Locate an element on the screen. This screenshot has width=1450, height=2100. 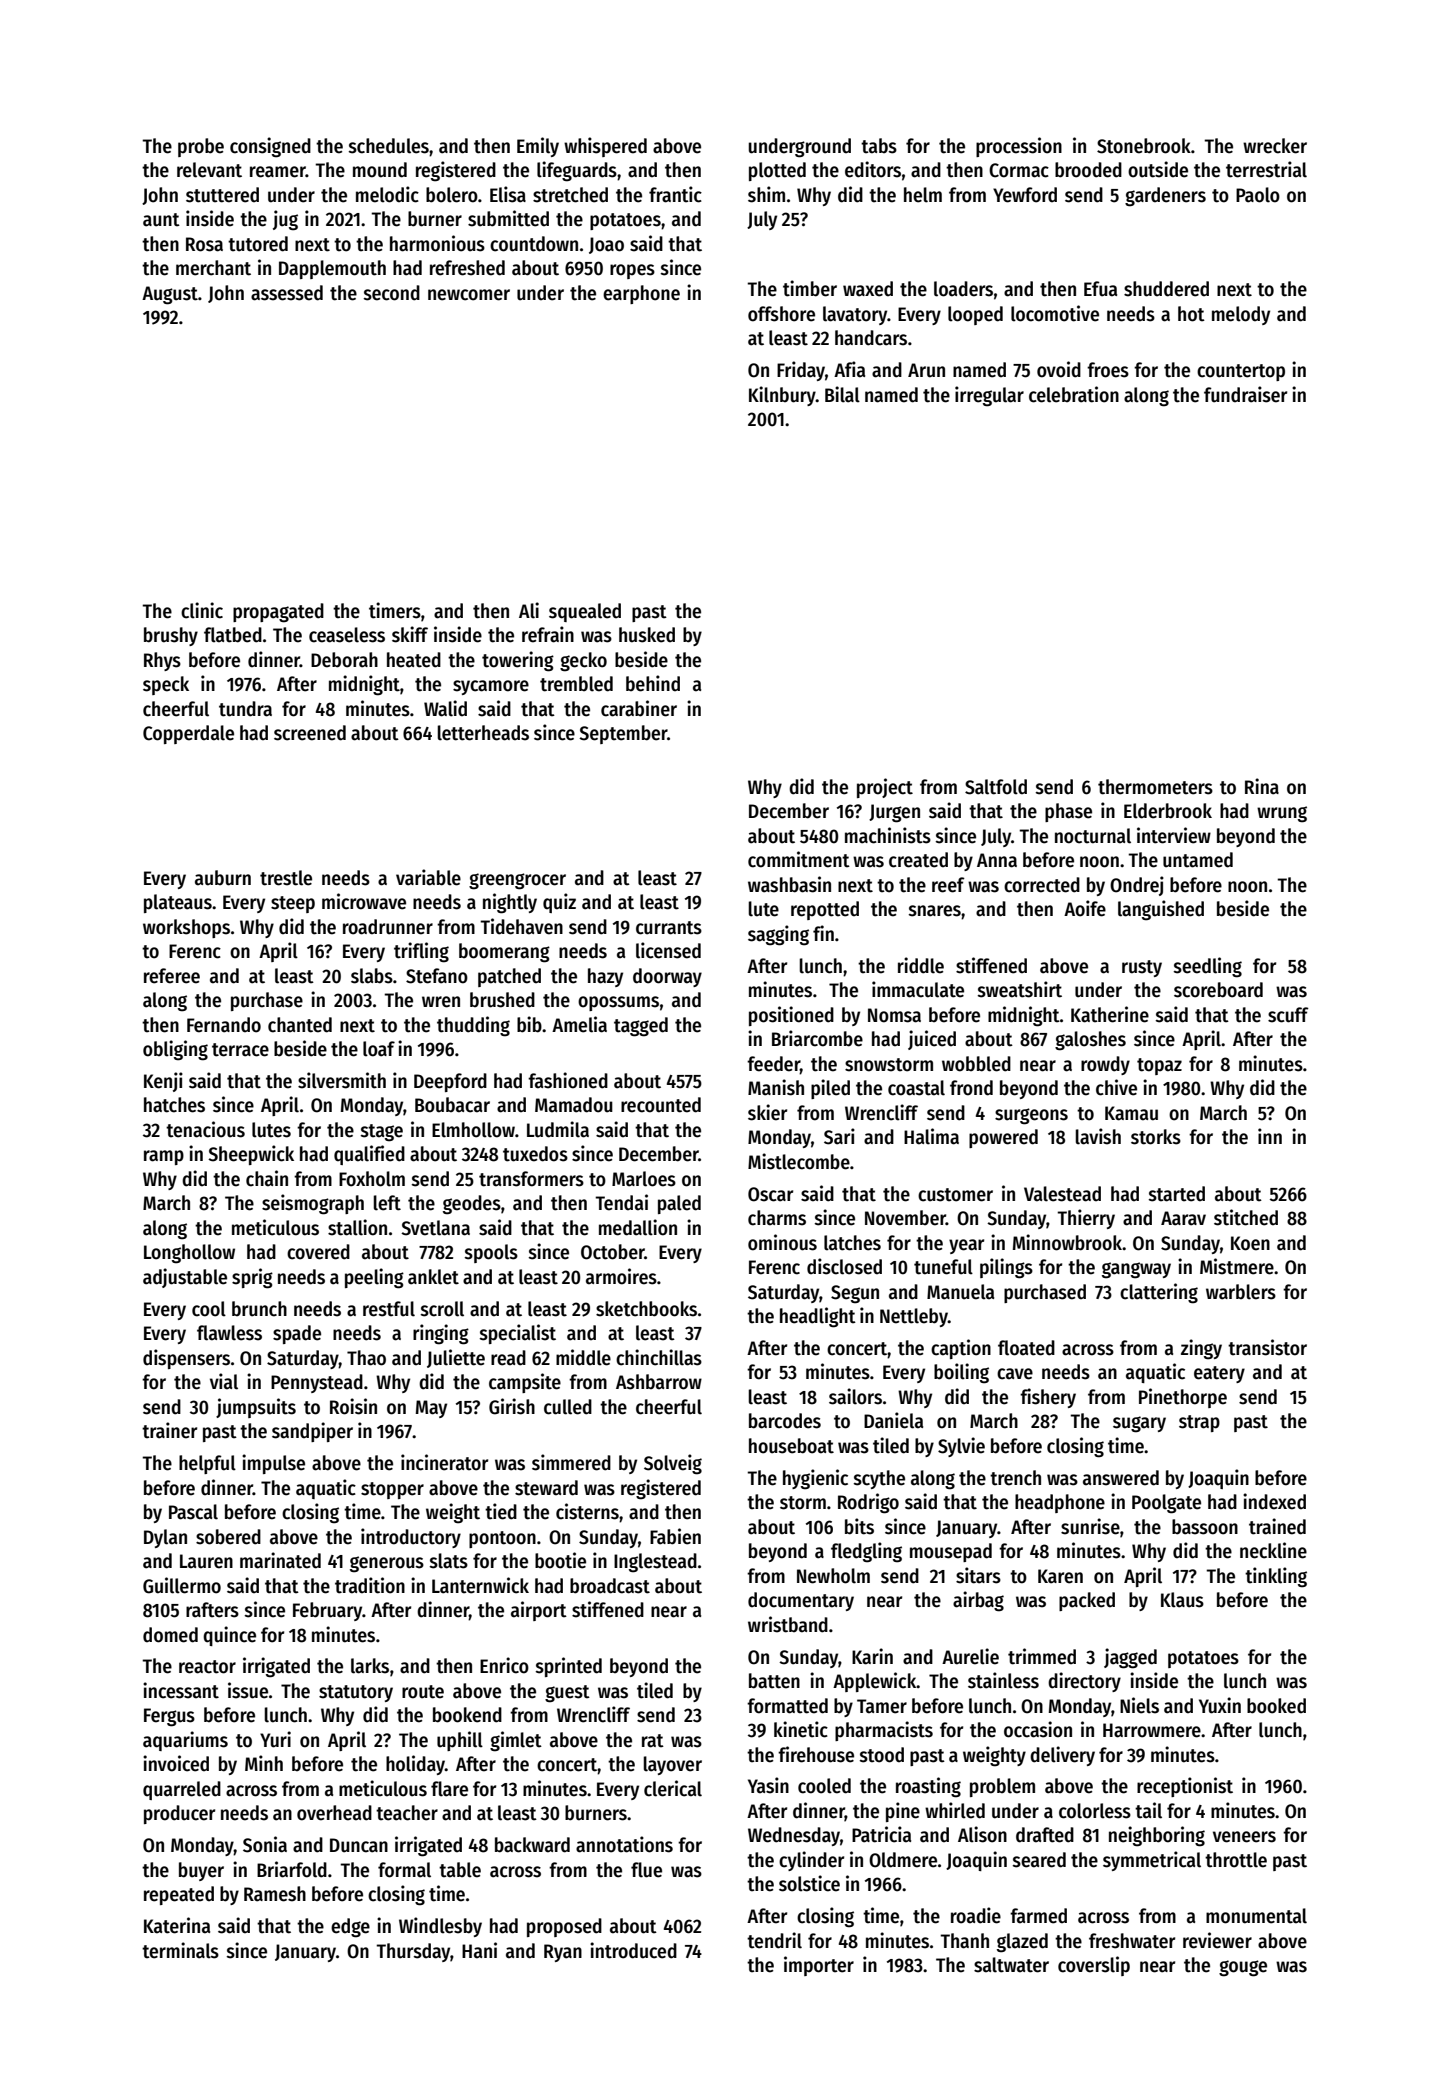
August is located at coordinates (170, 295).
